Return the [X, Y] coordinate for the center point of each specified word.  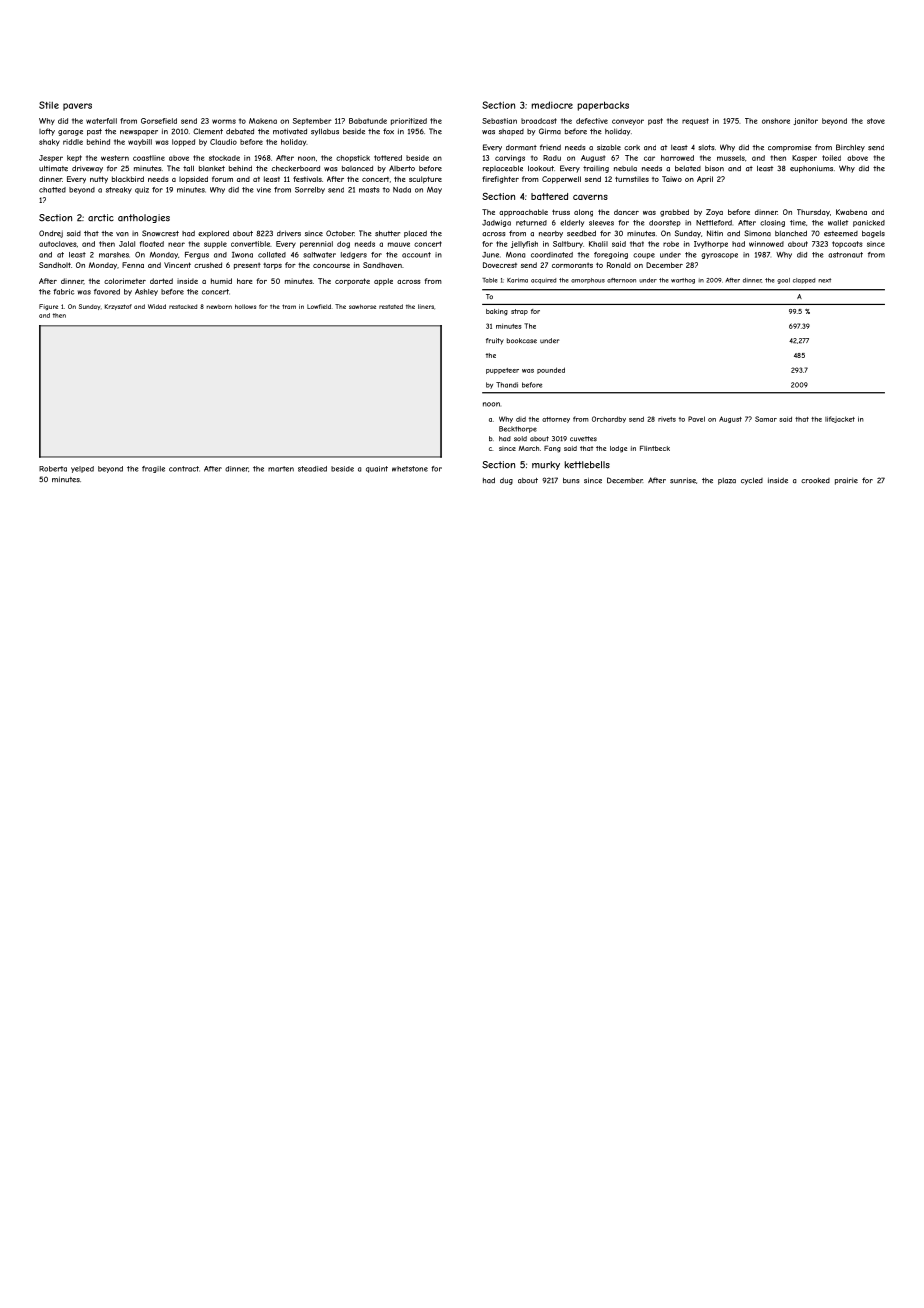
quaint [377, 469]
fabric [63, 292]
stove [876, 121]
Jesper [51, 158]
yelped [82, 469]
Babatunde [368, 121]
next [824, 280]
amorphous [588, 281]
